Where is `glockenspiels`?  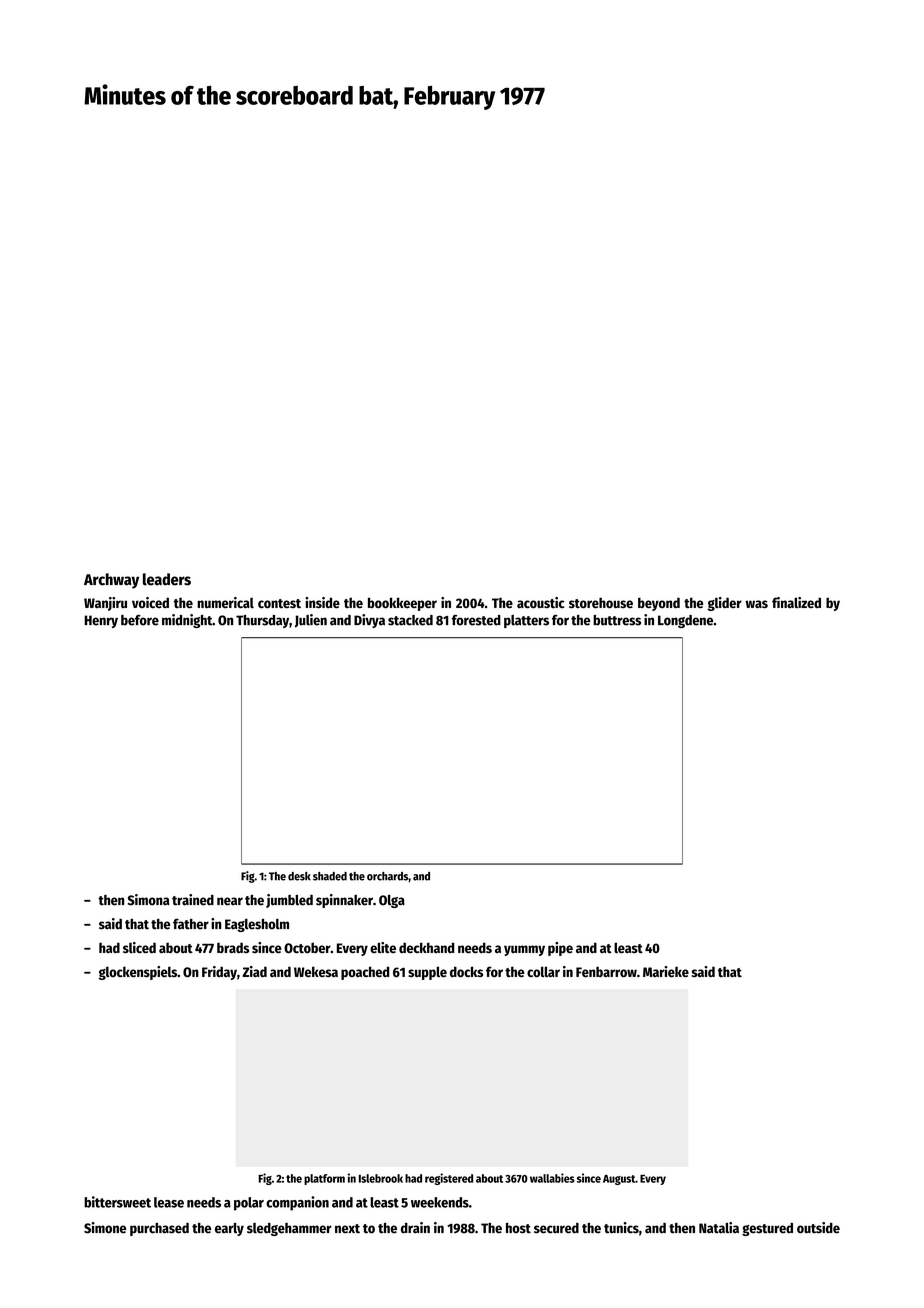
glockenspiels is located at coordinates (138, 973).
